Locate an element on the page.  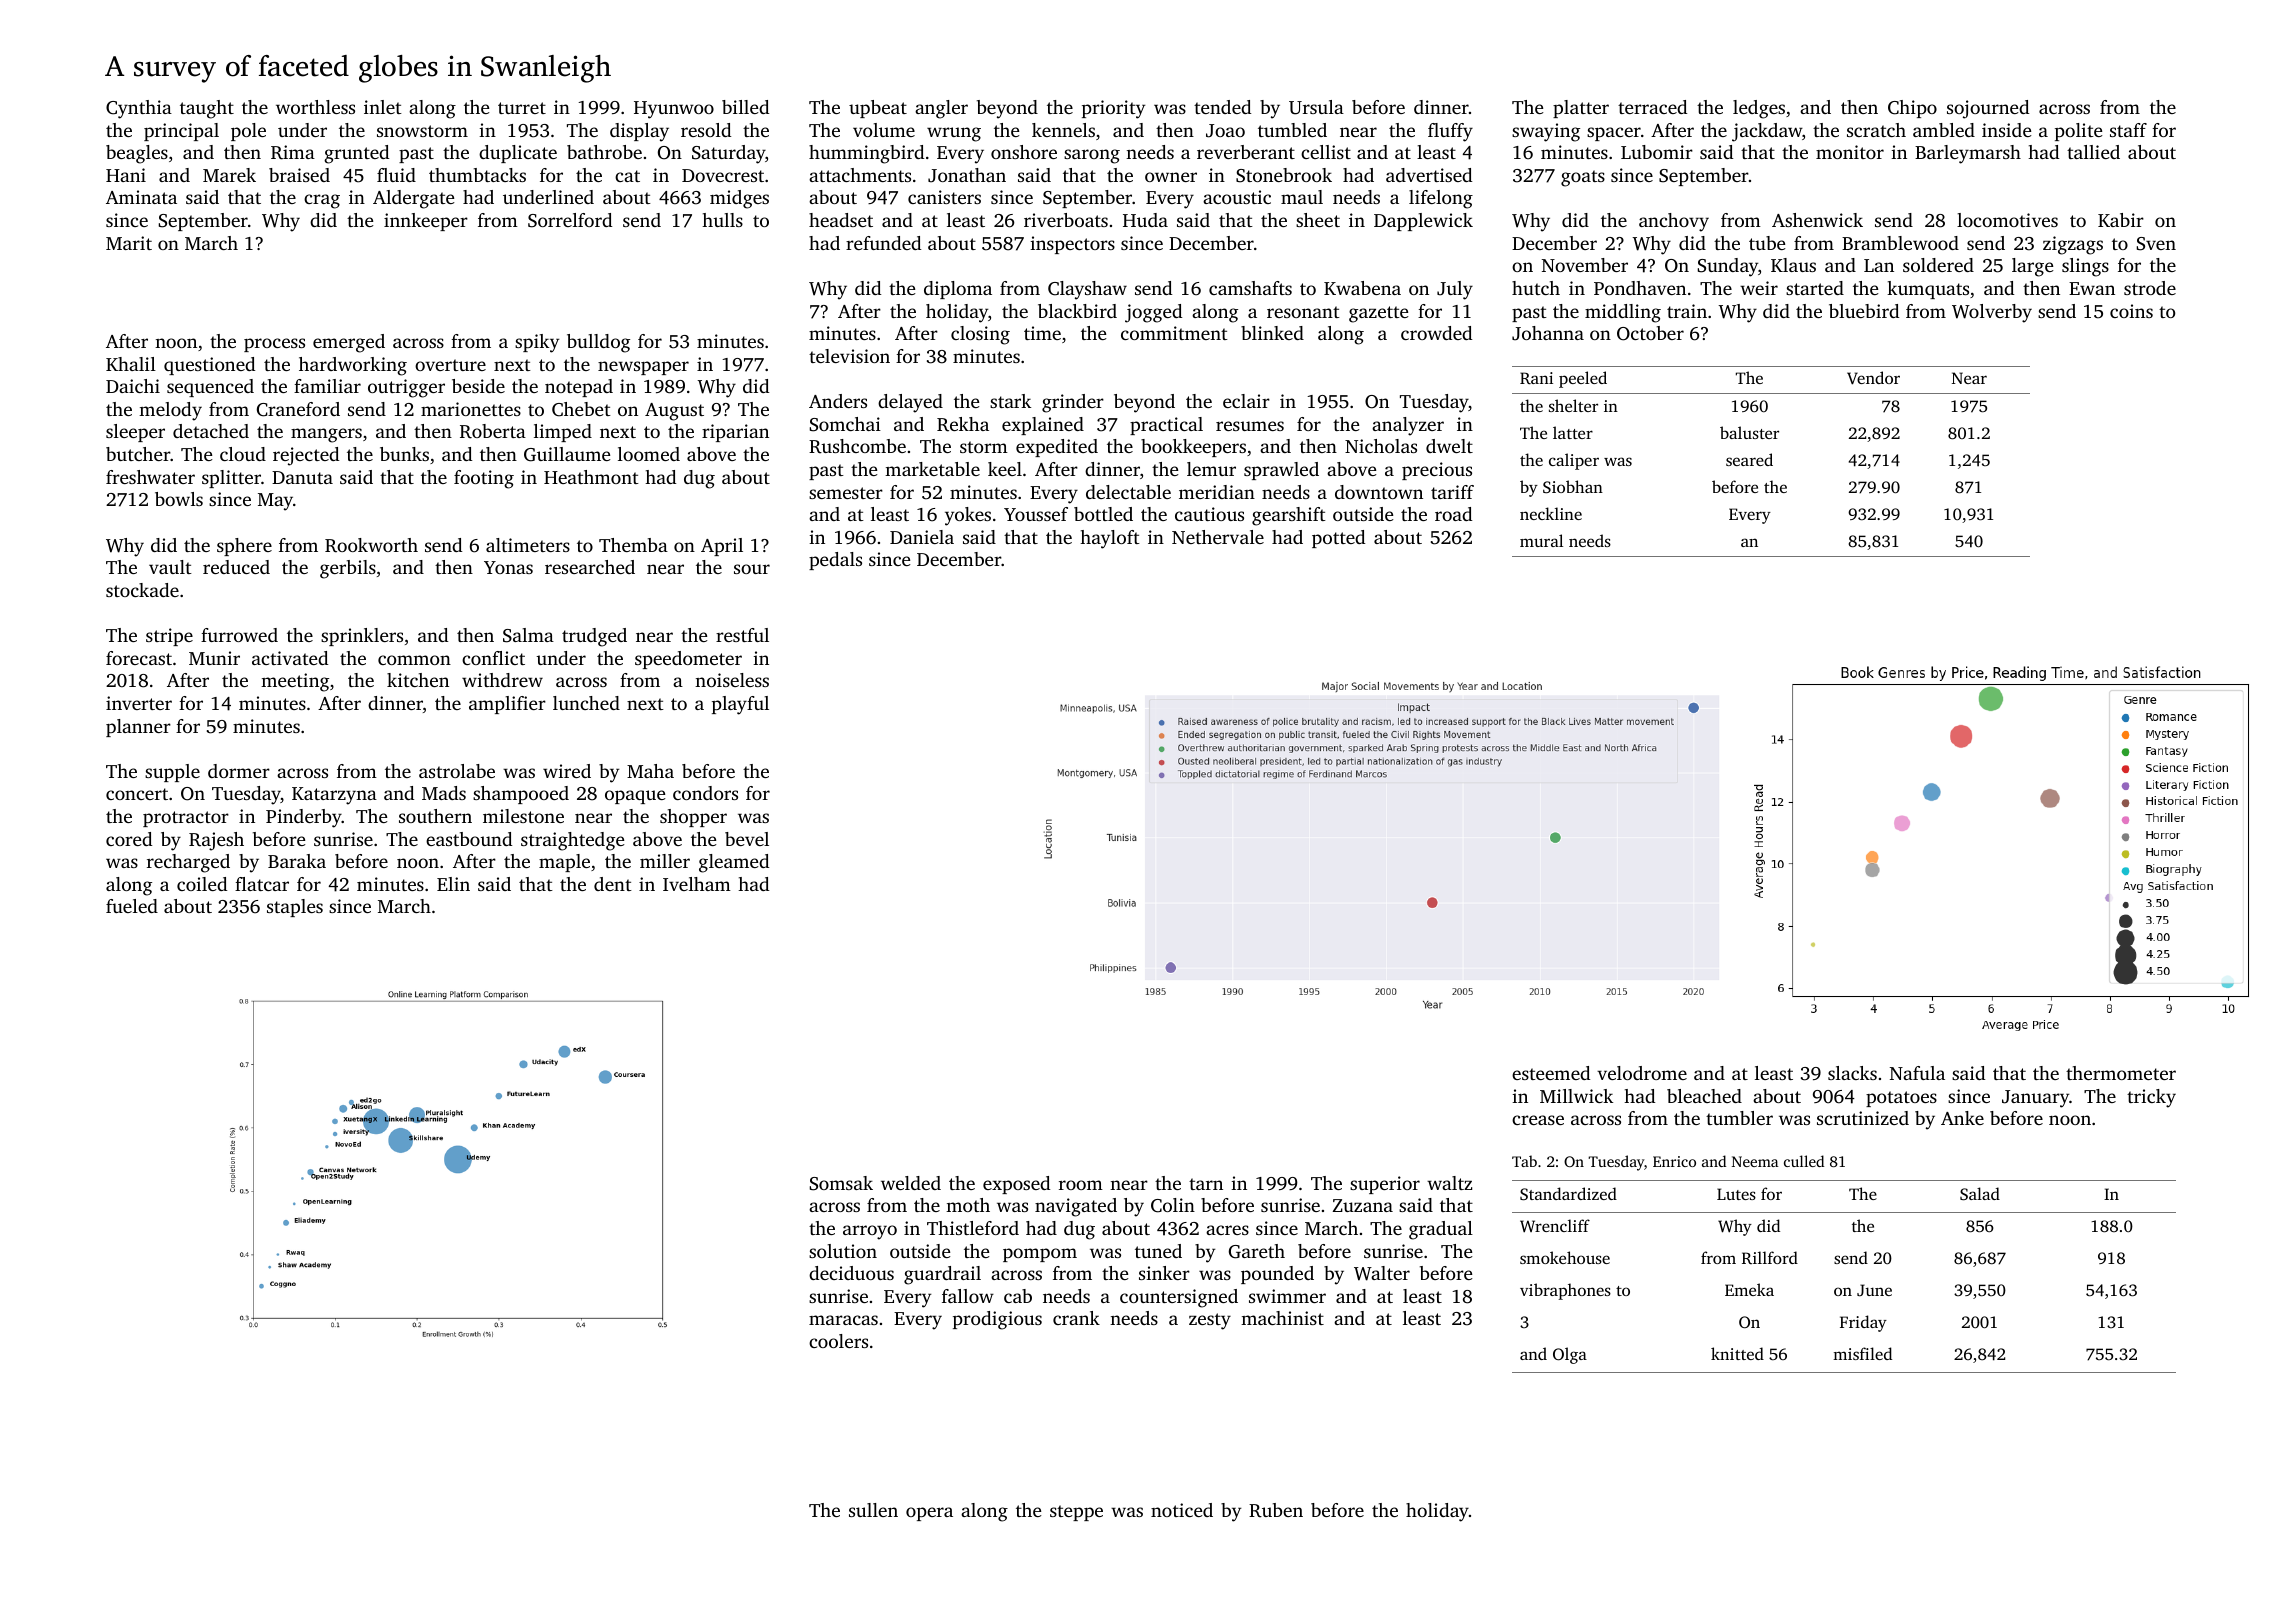
mural is located at coordinates (1541, 540).
